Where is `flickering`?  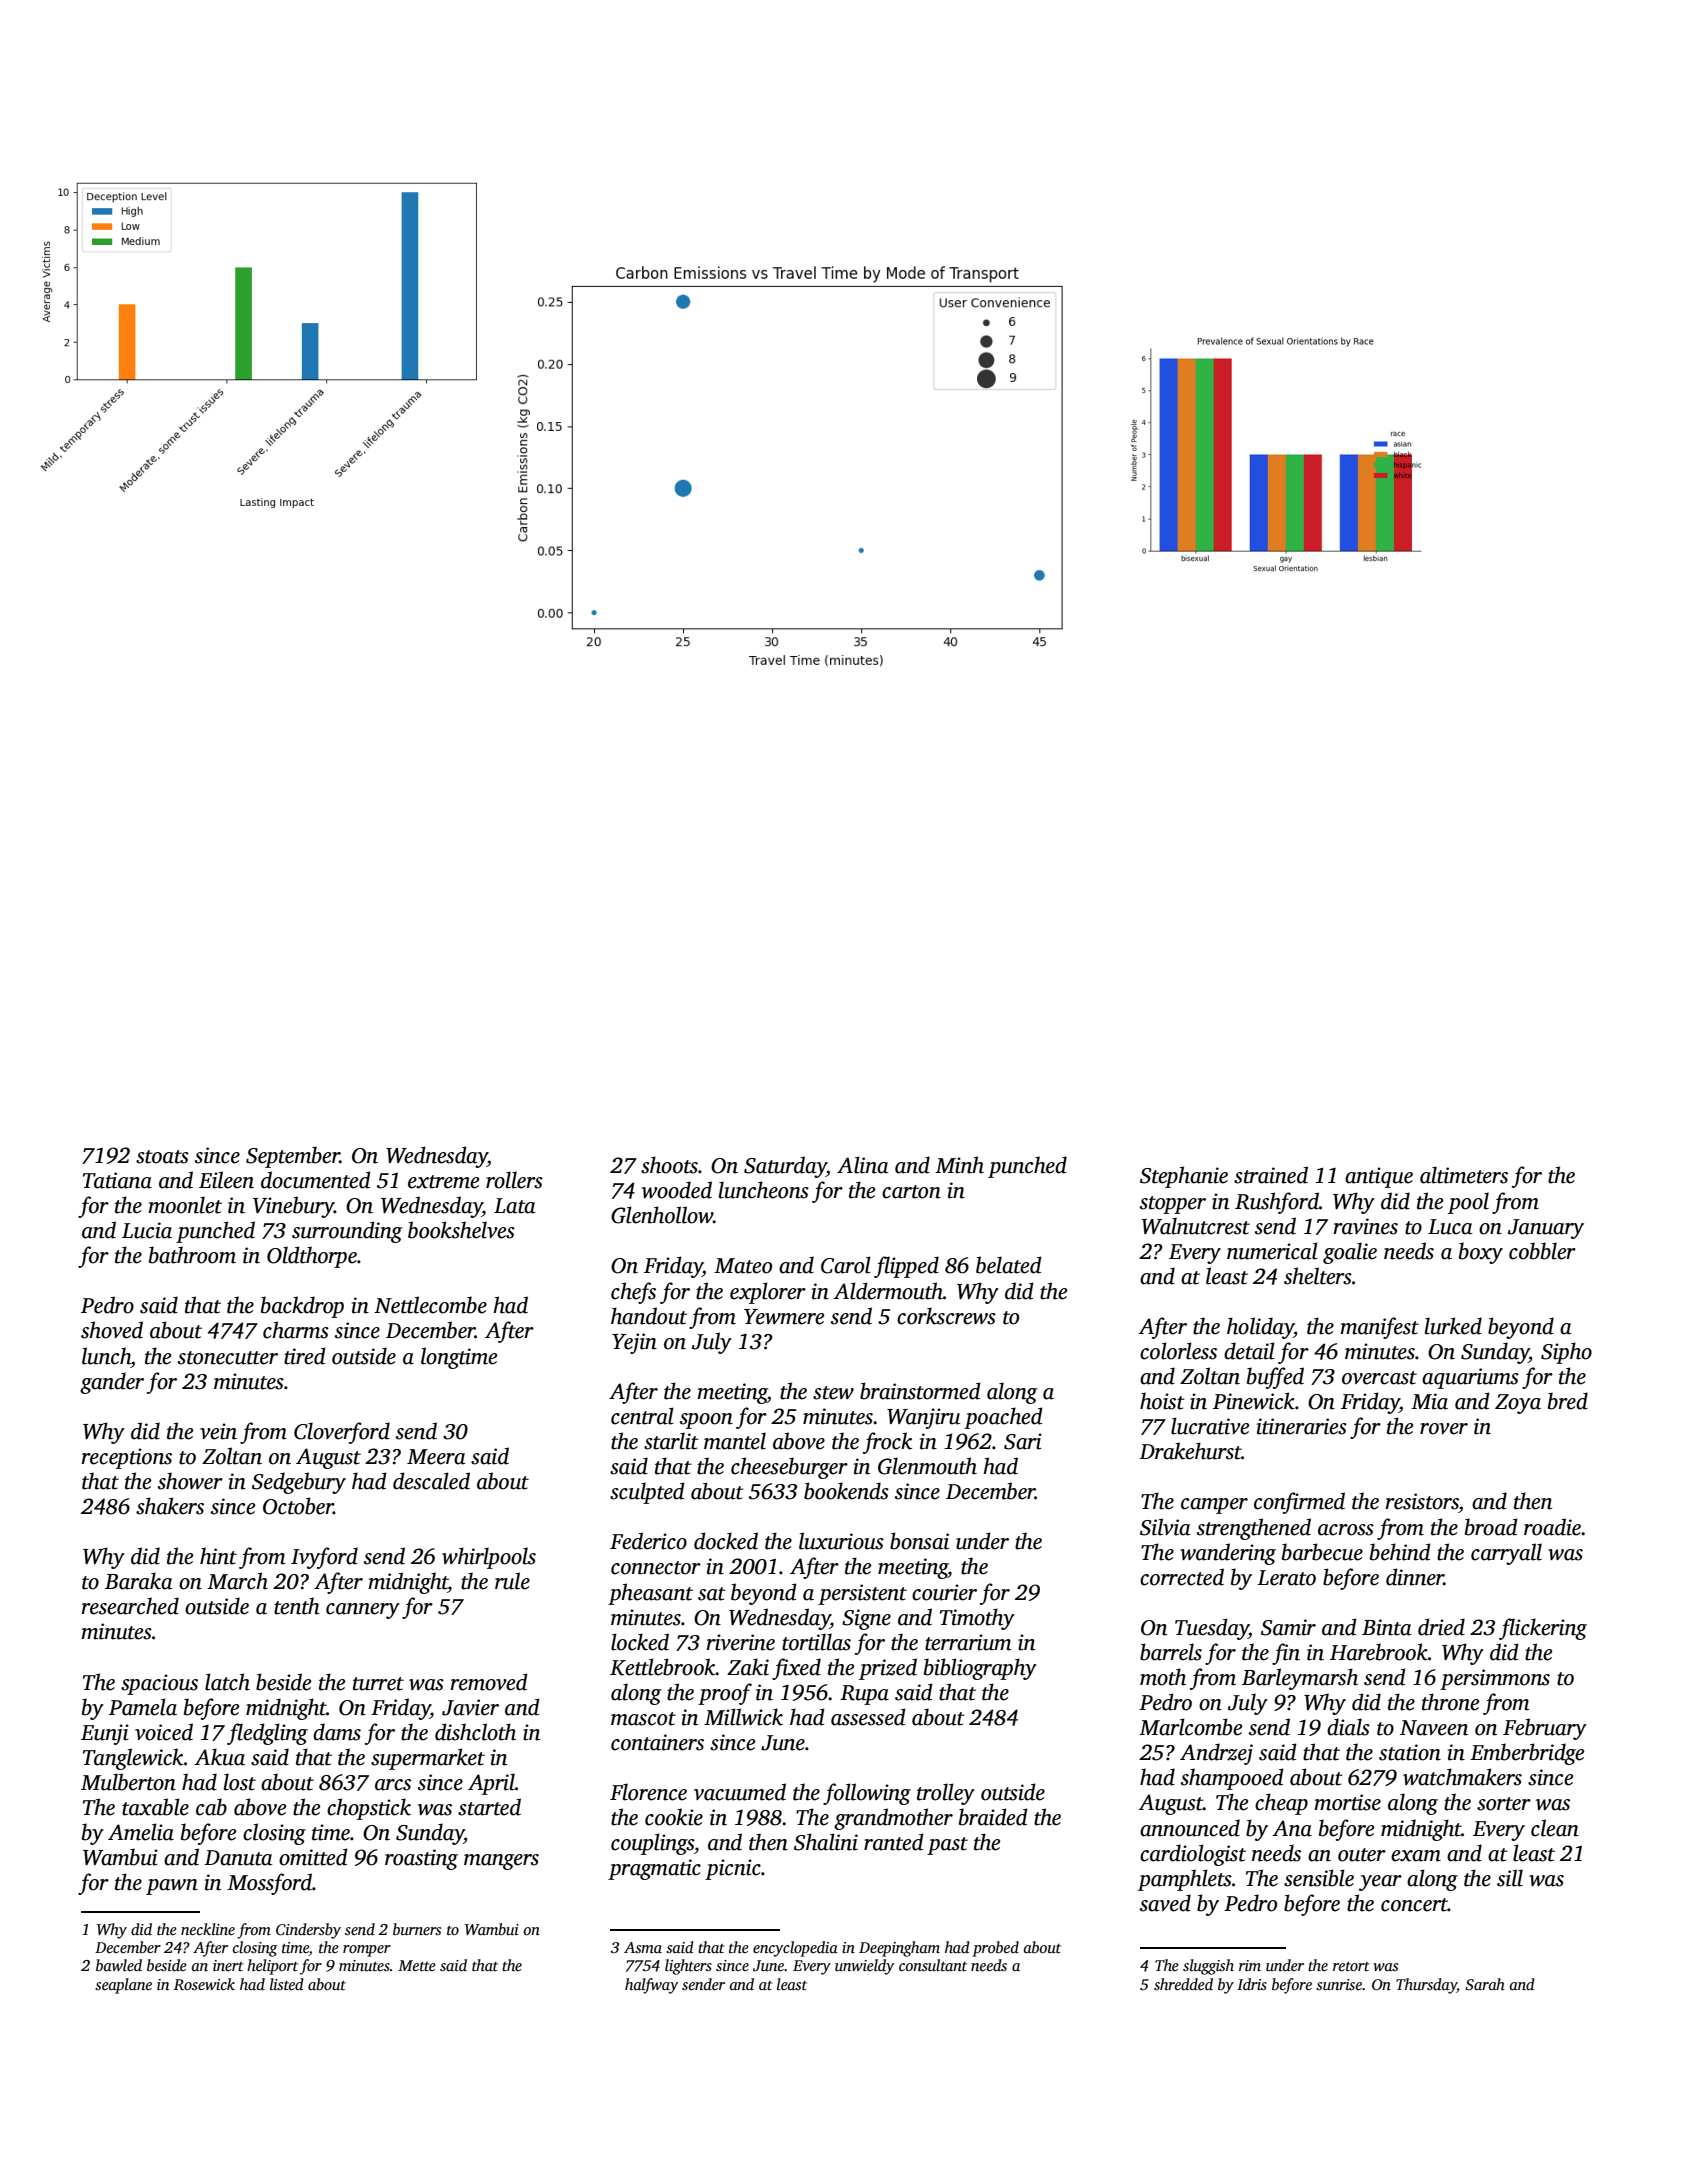 flickering is located at coordinates (1543, 1629).
